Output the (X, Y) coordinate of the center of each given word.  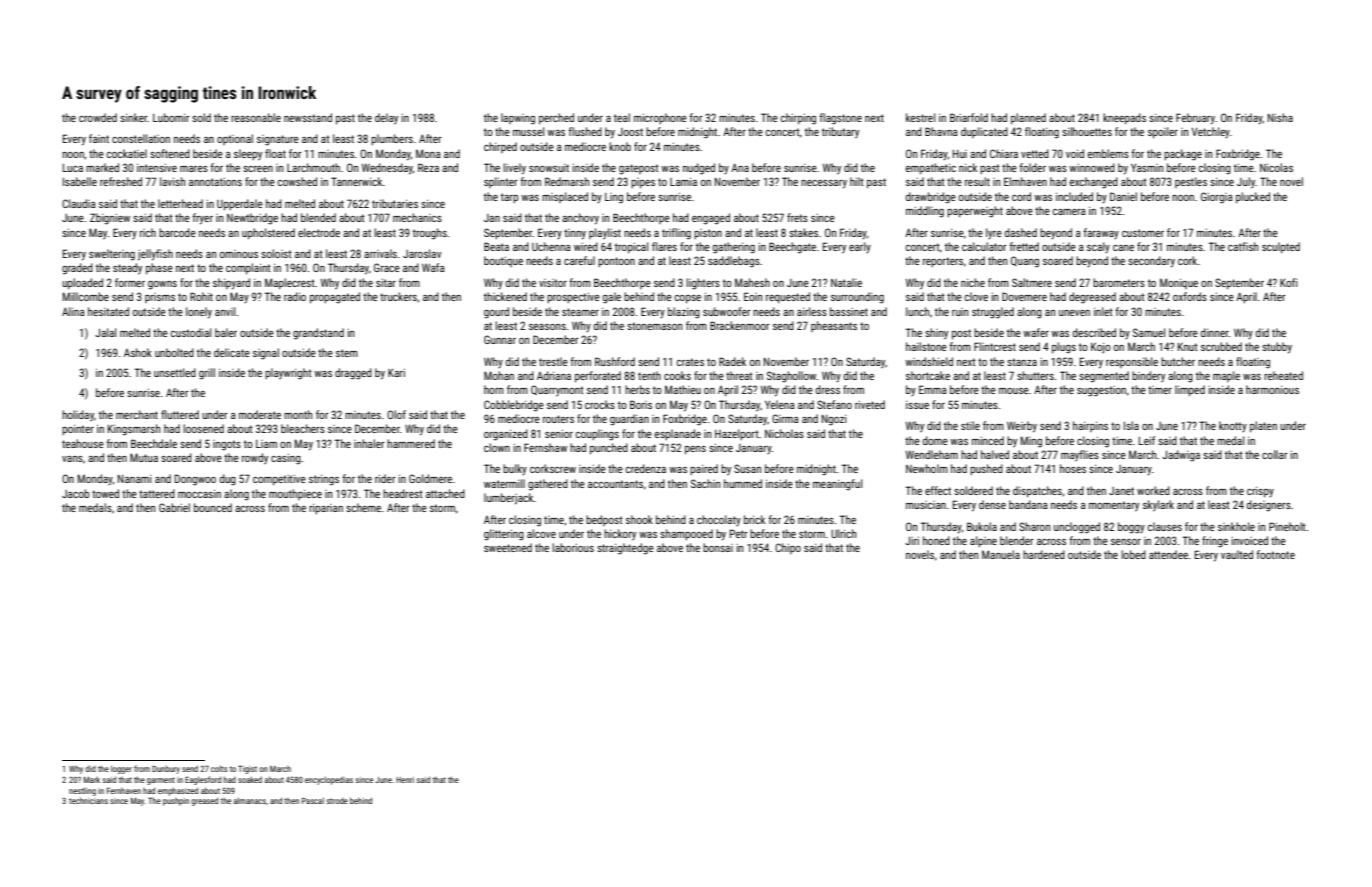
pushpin (176, 802)
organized (506, 435)
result (977, 181)
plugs (1064, 348)
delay (386, 119)
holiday (78, 416)
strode (337, 801)
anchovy (580, 219)
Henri (405, 780)
